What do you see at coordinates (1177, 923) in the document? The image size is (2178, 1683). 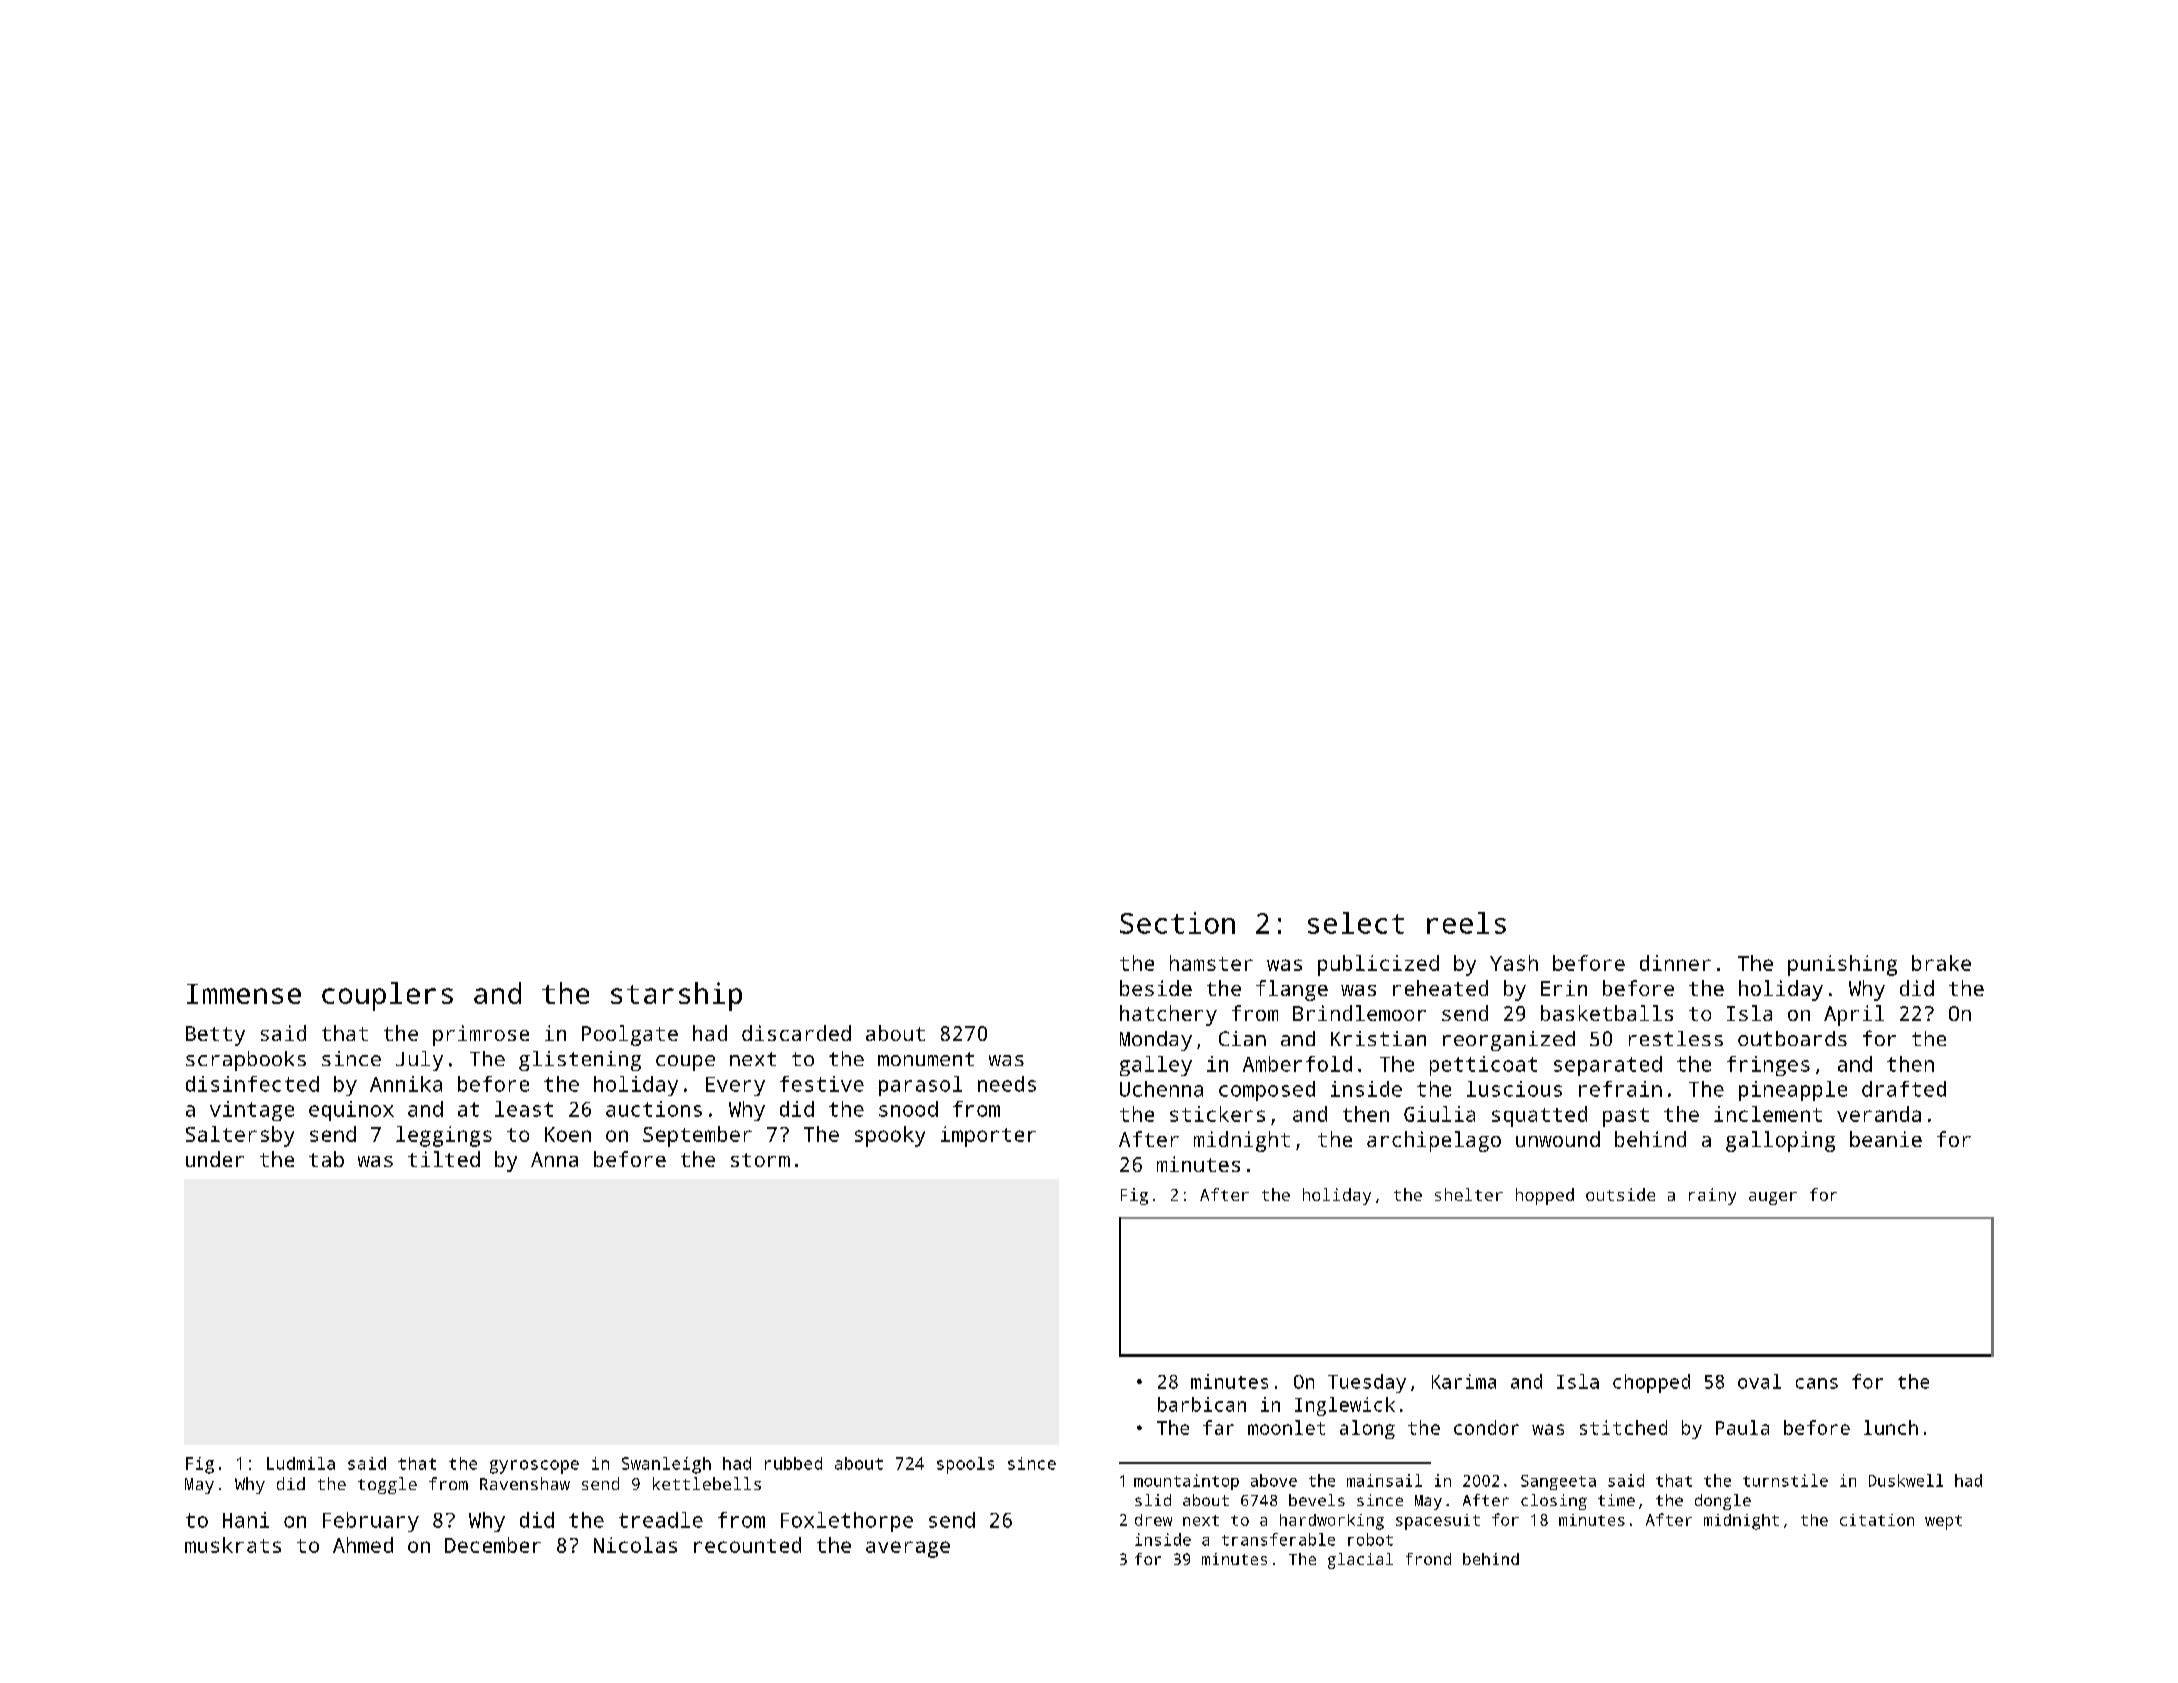 I see `Section` at bounding box center [1177, 923].
